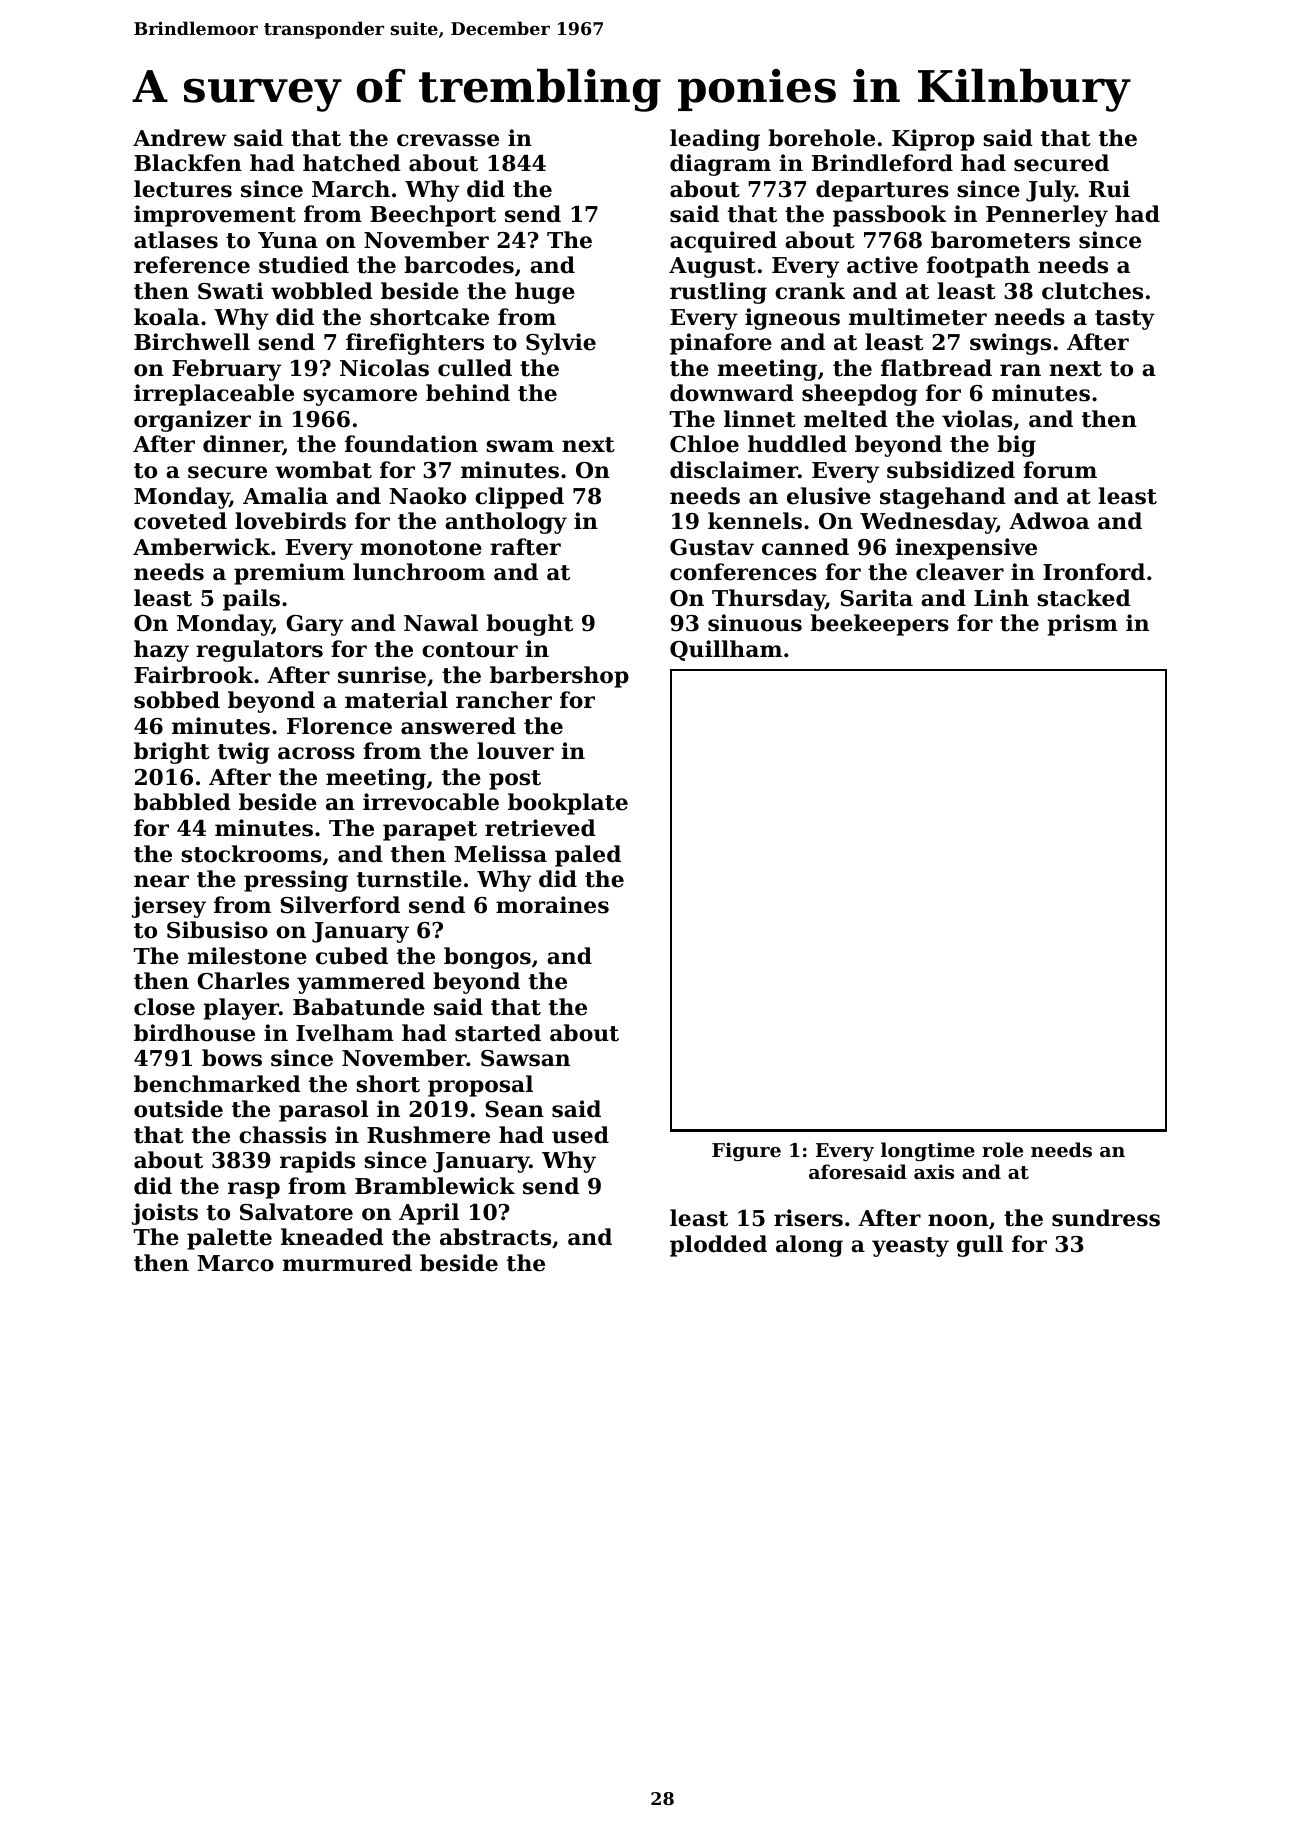 This screenshot has height=1840, width=1301. What do you see at coordinates (552, 905) in the screenshot?
I see `moraines` at bounding box center [552, 905].
